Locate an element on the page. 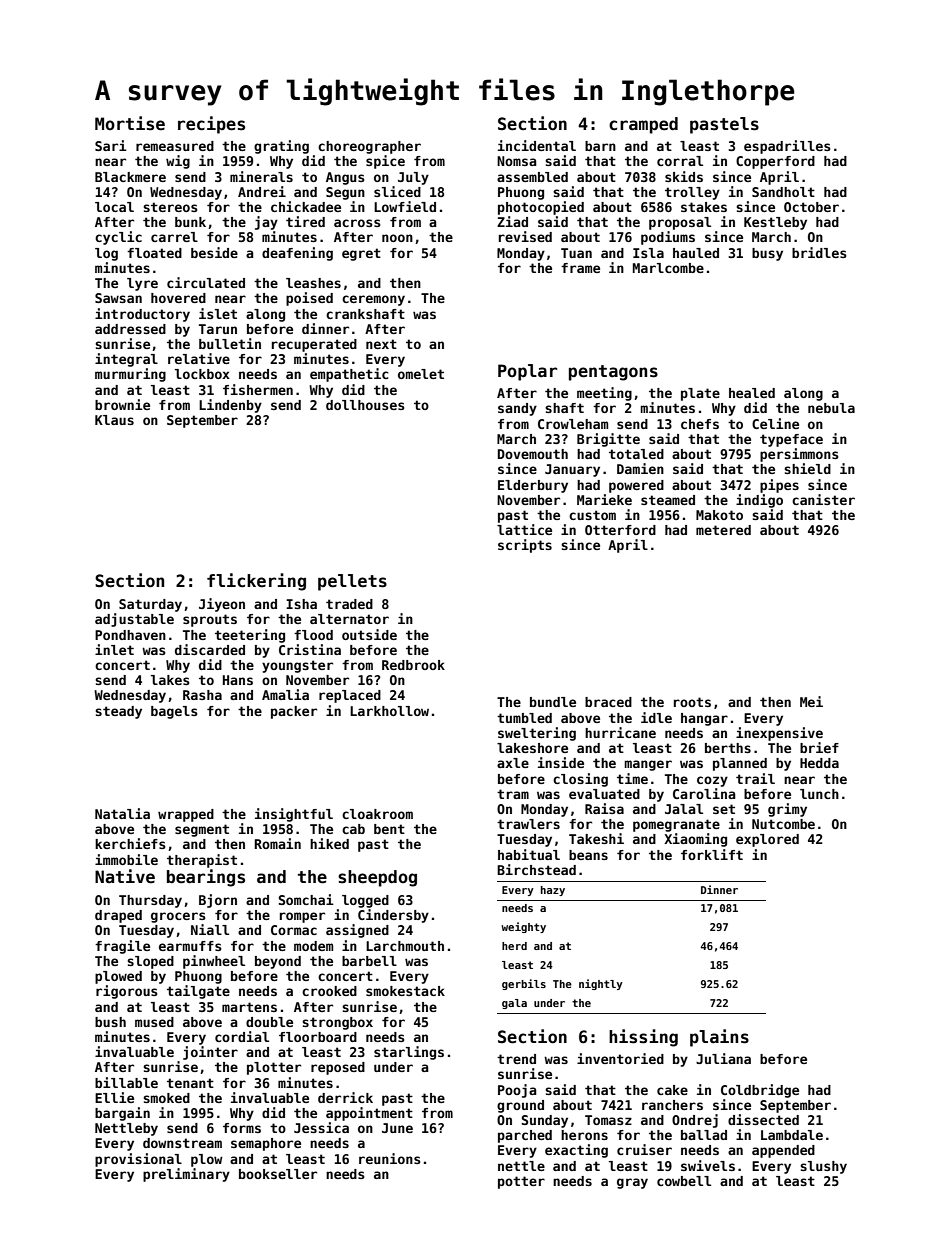 This image has height=1233, width=952. beyond is located at coordinates (278, 962).
